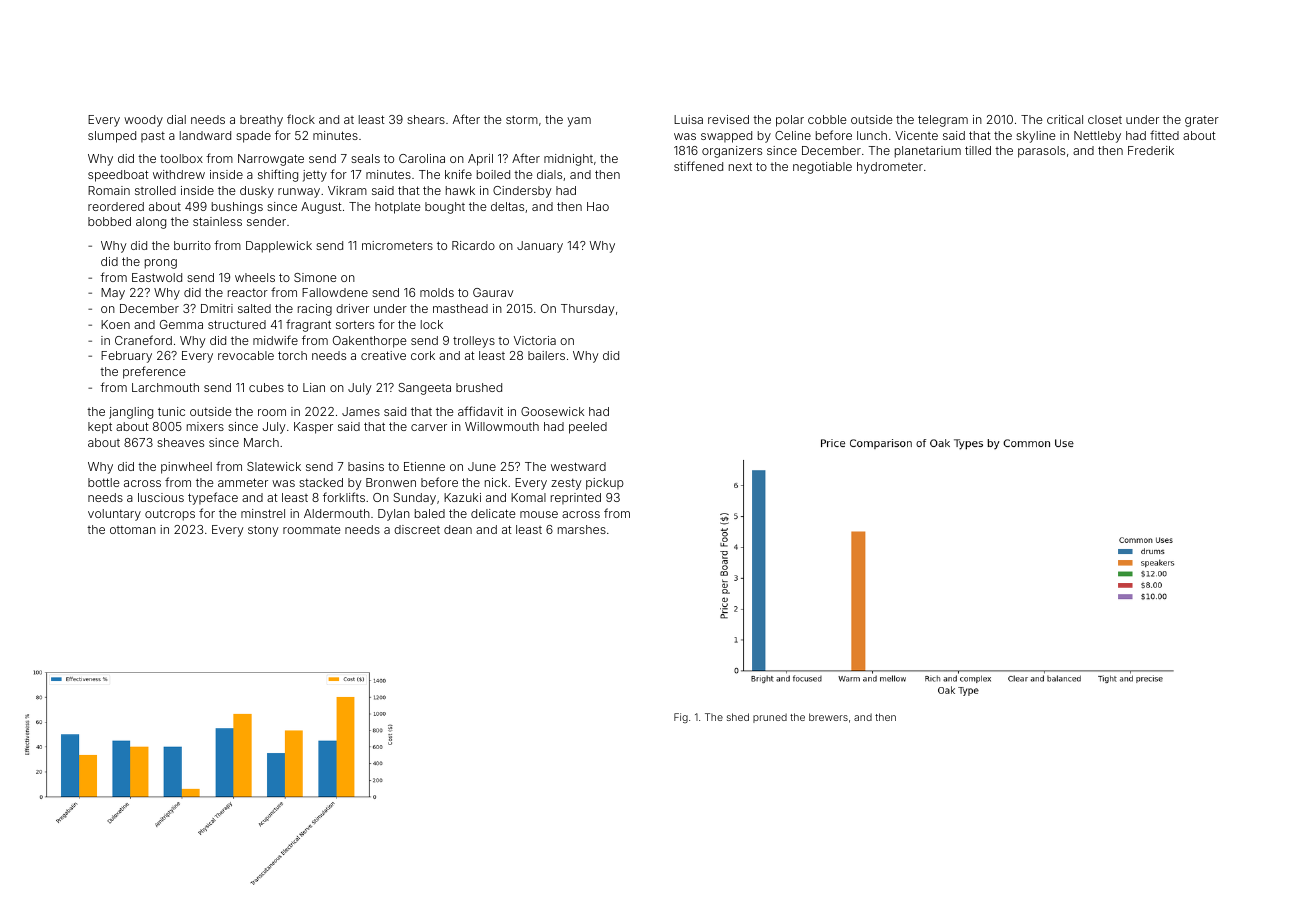  What do you see at coordinates (828, 717) in the screenshot?
I see `brewers` at bounding box center [828, 717].
